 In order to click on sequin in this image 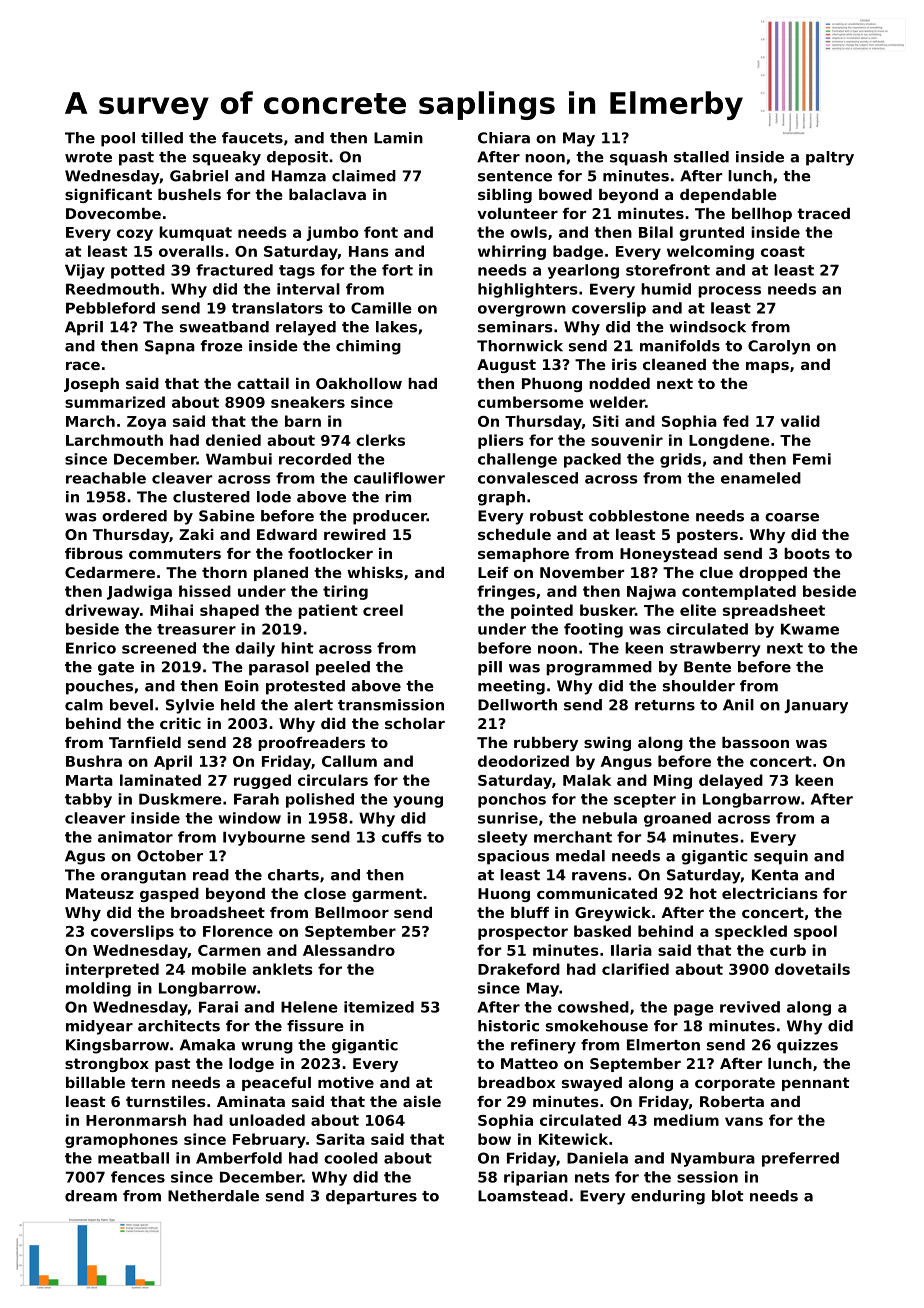, I will do `click(781, 857)`.
